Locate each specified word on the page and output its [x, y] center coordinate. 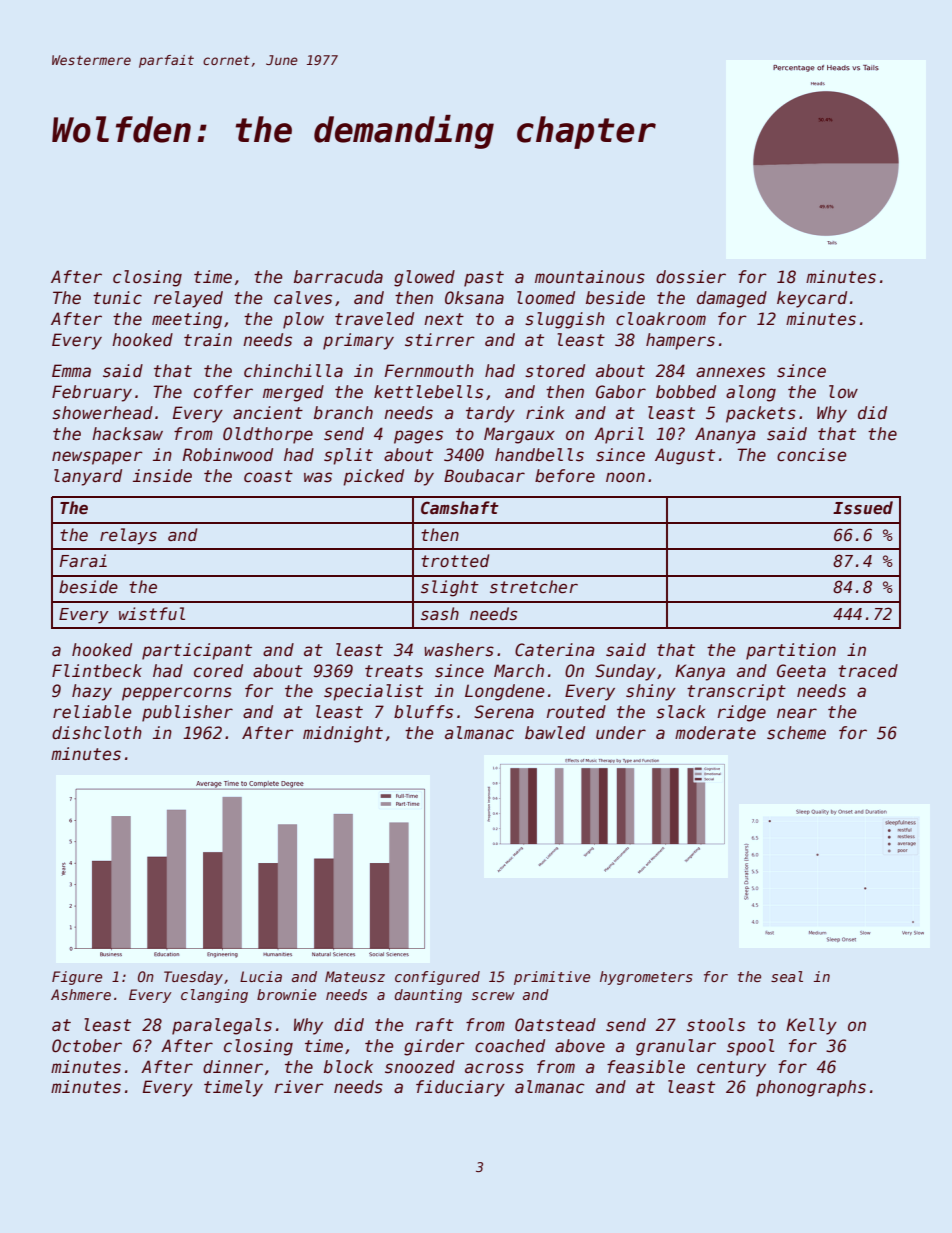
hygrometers [646, 978]
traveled [374, 319]
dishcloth [97, 733]
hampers [680, 341]
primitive [552, 978]
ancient [268, 413]
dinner [233, 1067]
